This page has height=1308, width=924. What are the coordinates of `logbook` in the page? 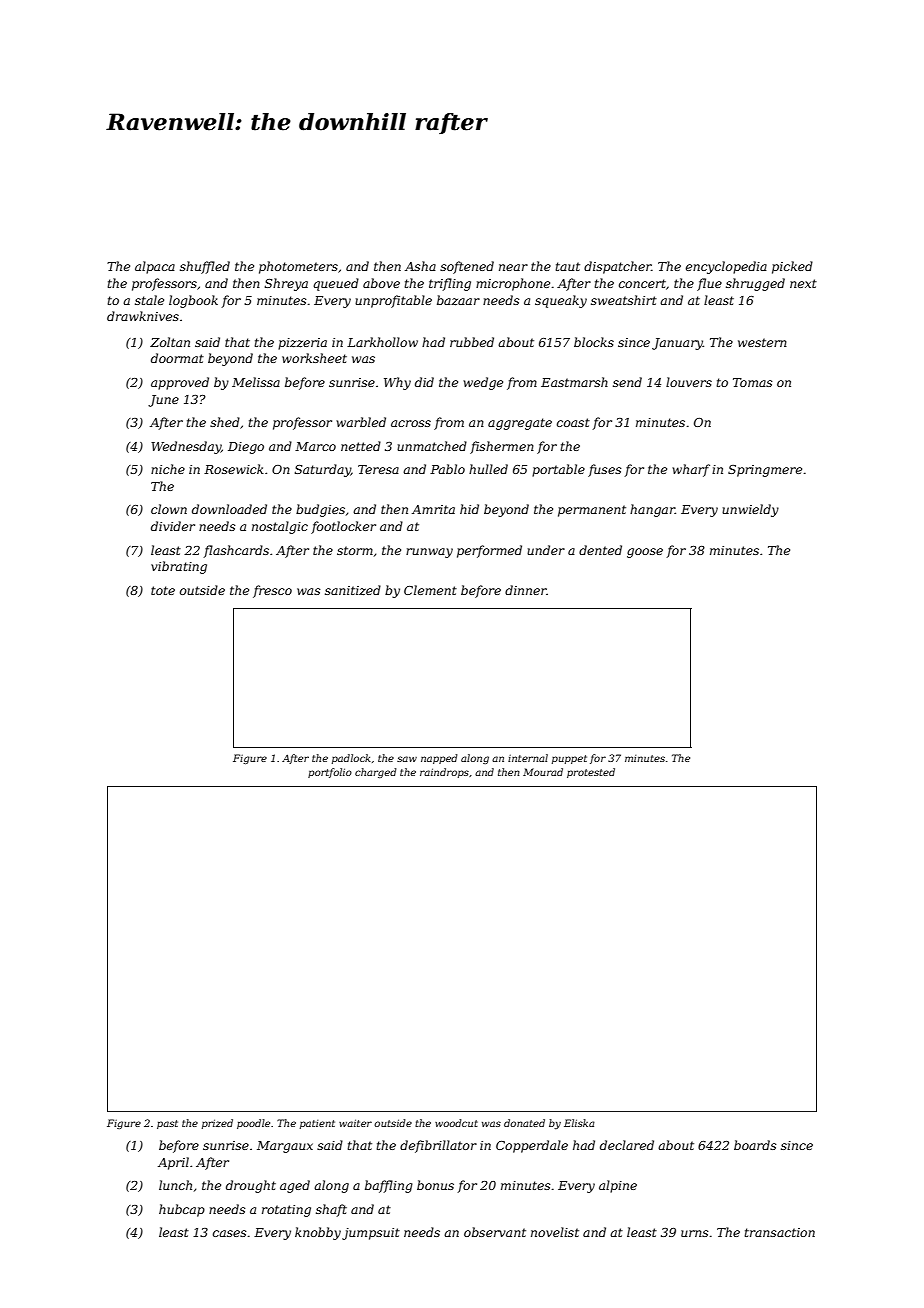 It's located at (193, 301).
